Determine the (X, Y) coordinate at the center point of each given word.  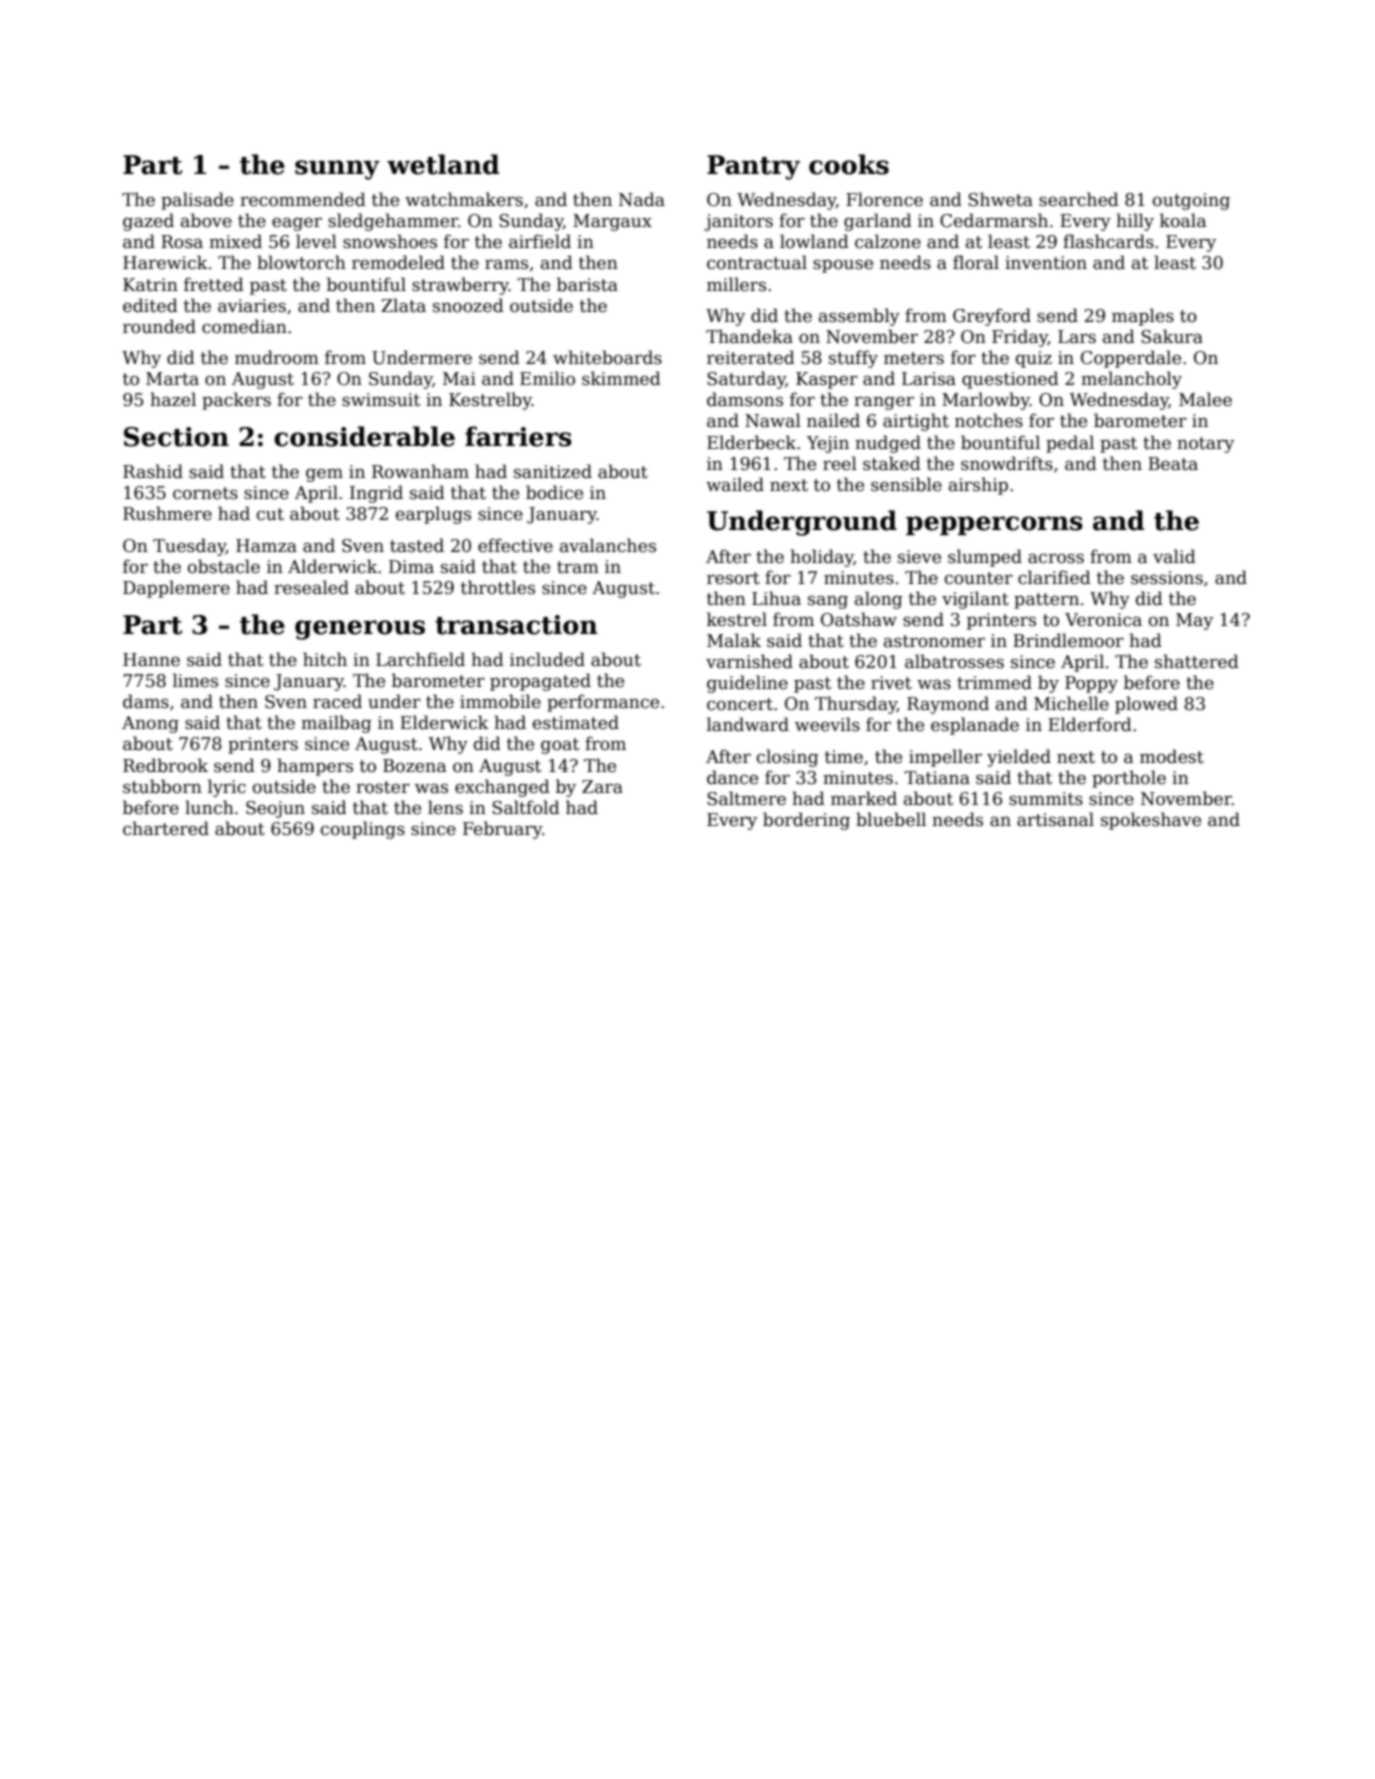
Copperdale (1131, 359)
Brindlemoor (1068, 640)
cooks (849, 164)
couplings (363, 830)
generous (360, 630)
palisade (197, 201)
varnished (749, 661)
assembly (859, 317)
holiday (822, 558)
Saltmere (746, 798)
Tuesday (189, 547)
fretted (214, 284)
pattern (1046, 601)
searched (1079, 199)
